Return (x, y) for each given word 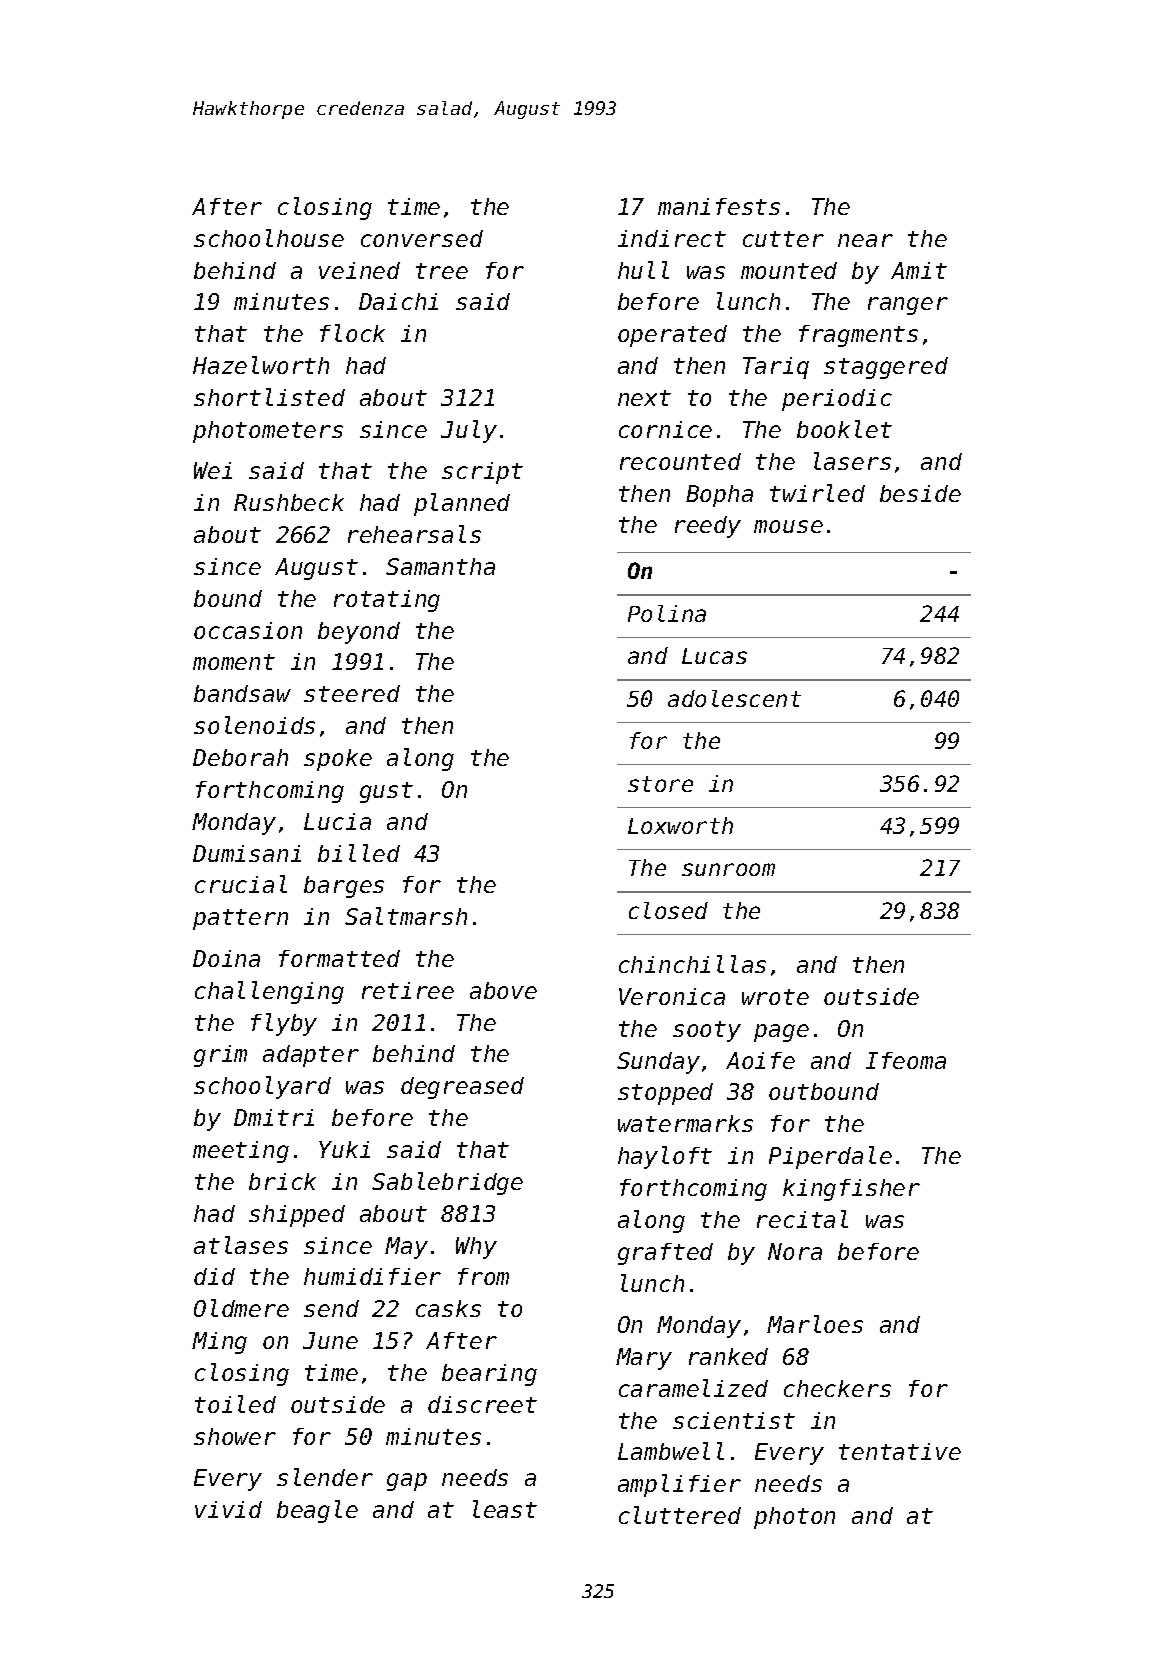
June (330, 1340)
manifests (719, 206)
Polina (667, 613)
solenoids (254, 725)
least (505, 1509)
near (865, 240)
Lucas (714, 656)
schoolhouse (269, 238)
